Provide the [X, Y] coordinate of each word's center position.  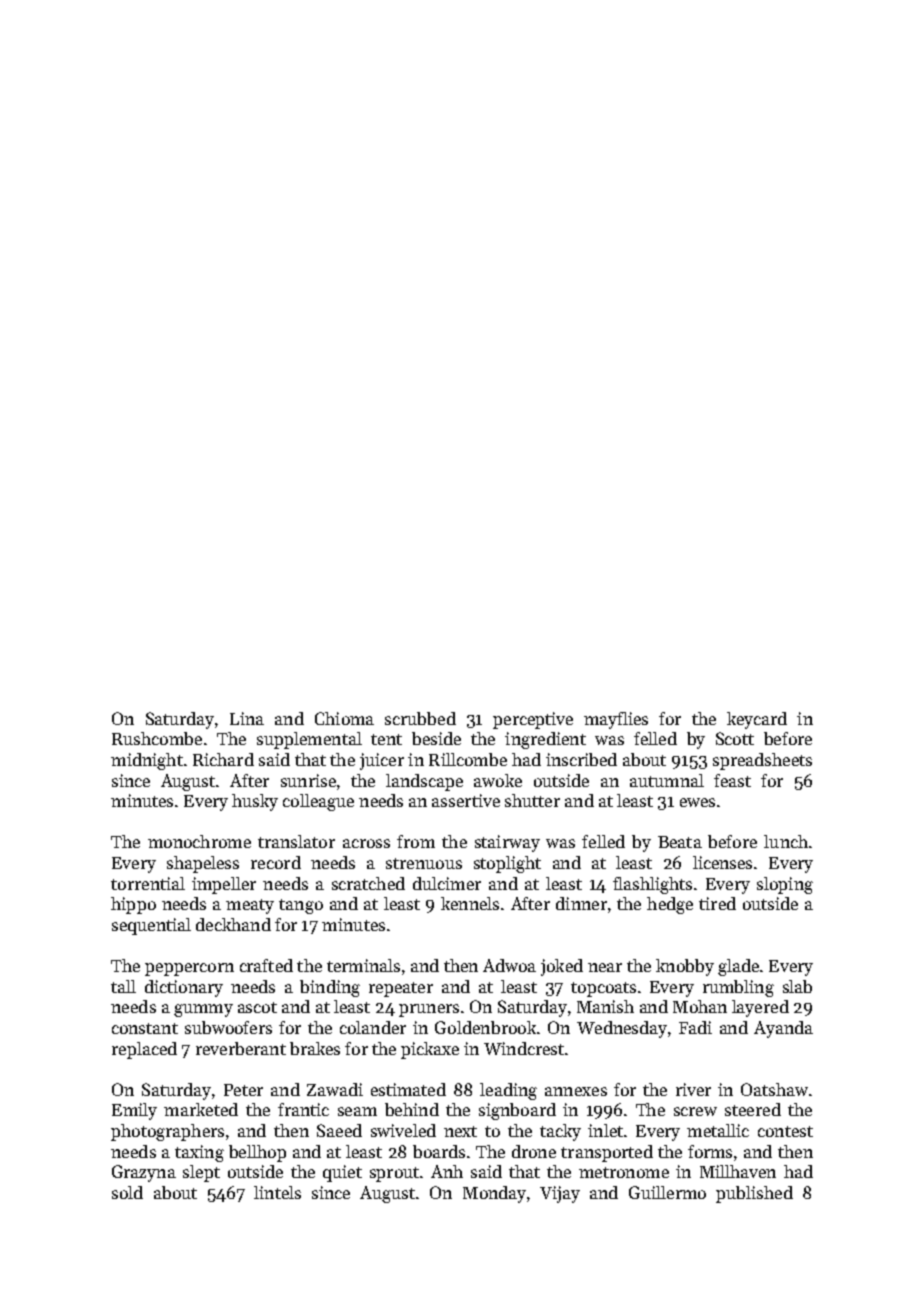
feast [732, 780]
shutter [532, 800]
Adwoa [509, 965]
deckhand [233, 924]
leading [508, 1091]
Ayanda [783, 1029]
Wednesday [622, 1029]
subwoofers [228, 1027]
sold [127, 1192]
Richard [223, 759]
